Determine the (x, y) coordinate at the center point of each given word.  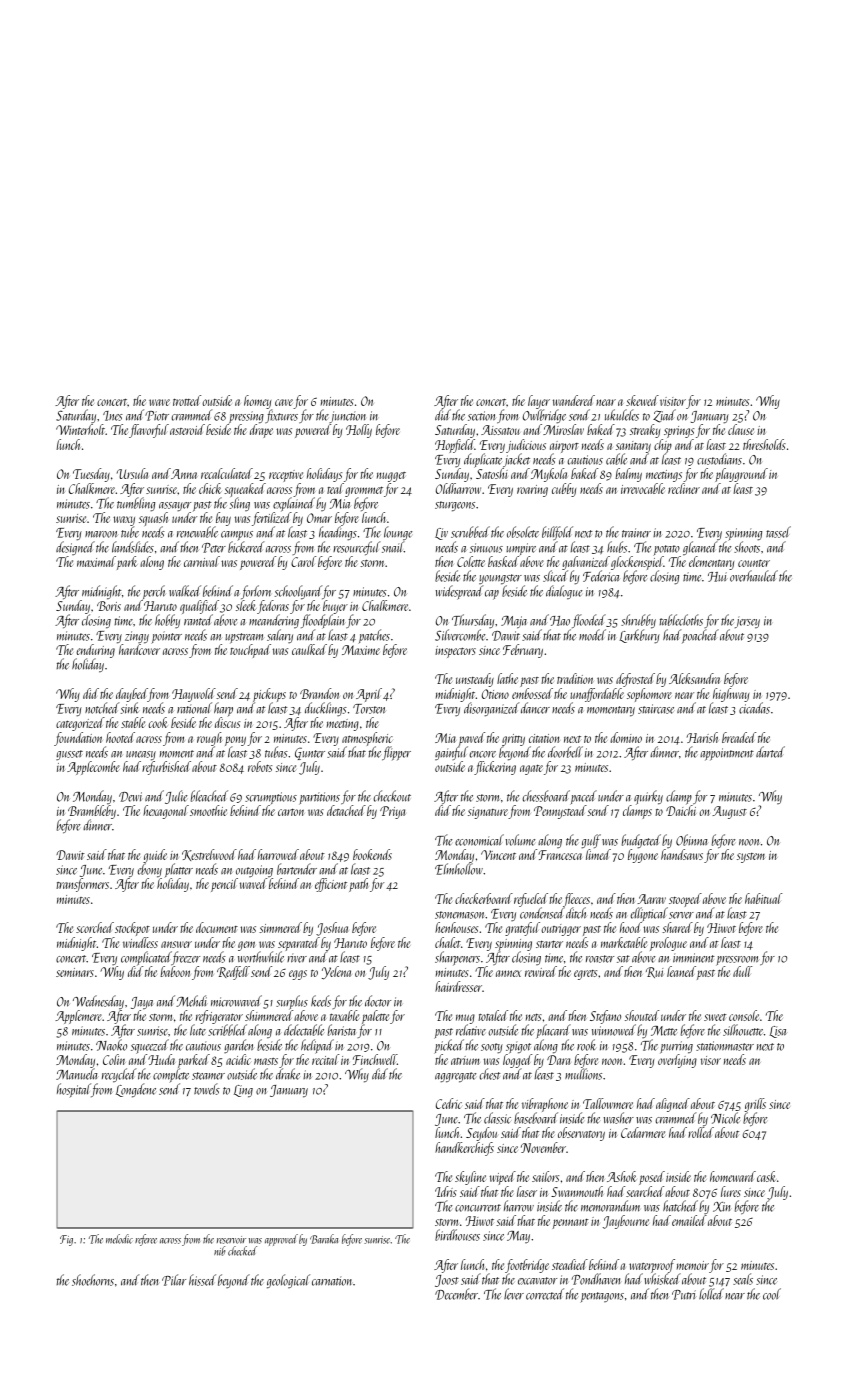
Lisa (778, 1032)
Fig (66, 1240)
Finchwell (375, 1059)
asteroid (187, 429)
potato (666, 550)
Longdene (136, 1090)
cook (157, 722)
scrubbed (470, 532)
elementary (711, 563)
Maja (514, 622)
